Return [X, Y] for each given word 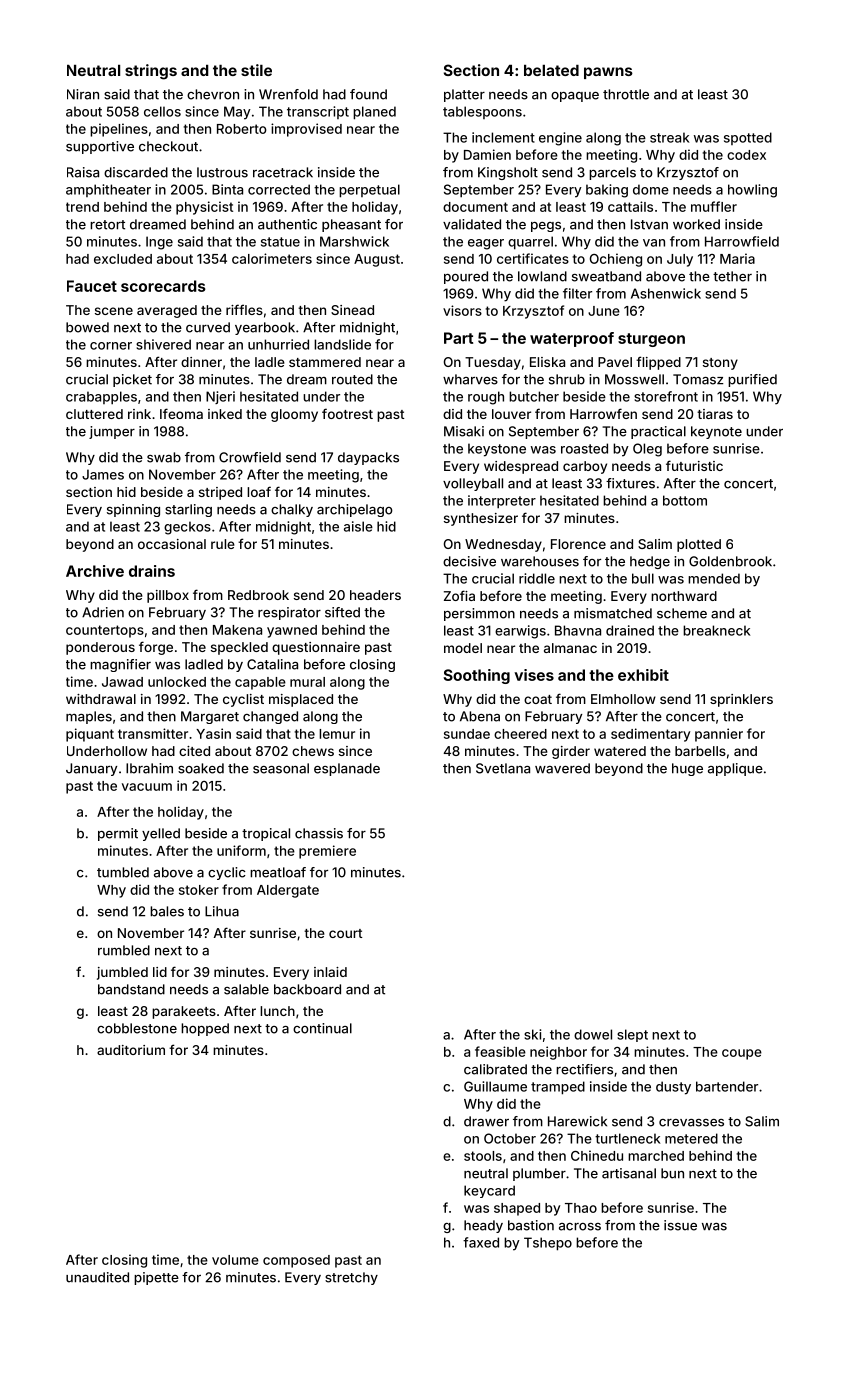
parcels [612, 173]
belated [551, 70]
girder [571, 752]
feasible [500, 1051]
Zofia [459, 595]
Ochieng [616, 260]
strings [151, 72]
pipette [156, 1278]
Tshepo [548, 1244]
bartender [727, 1086]
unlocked [177, 682]
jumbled [122, 973]
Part [458, 338]
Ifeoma [181, 413]
